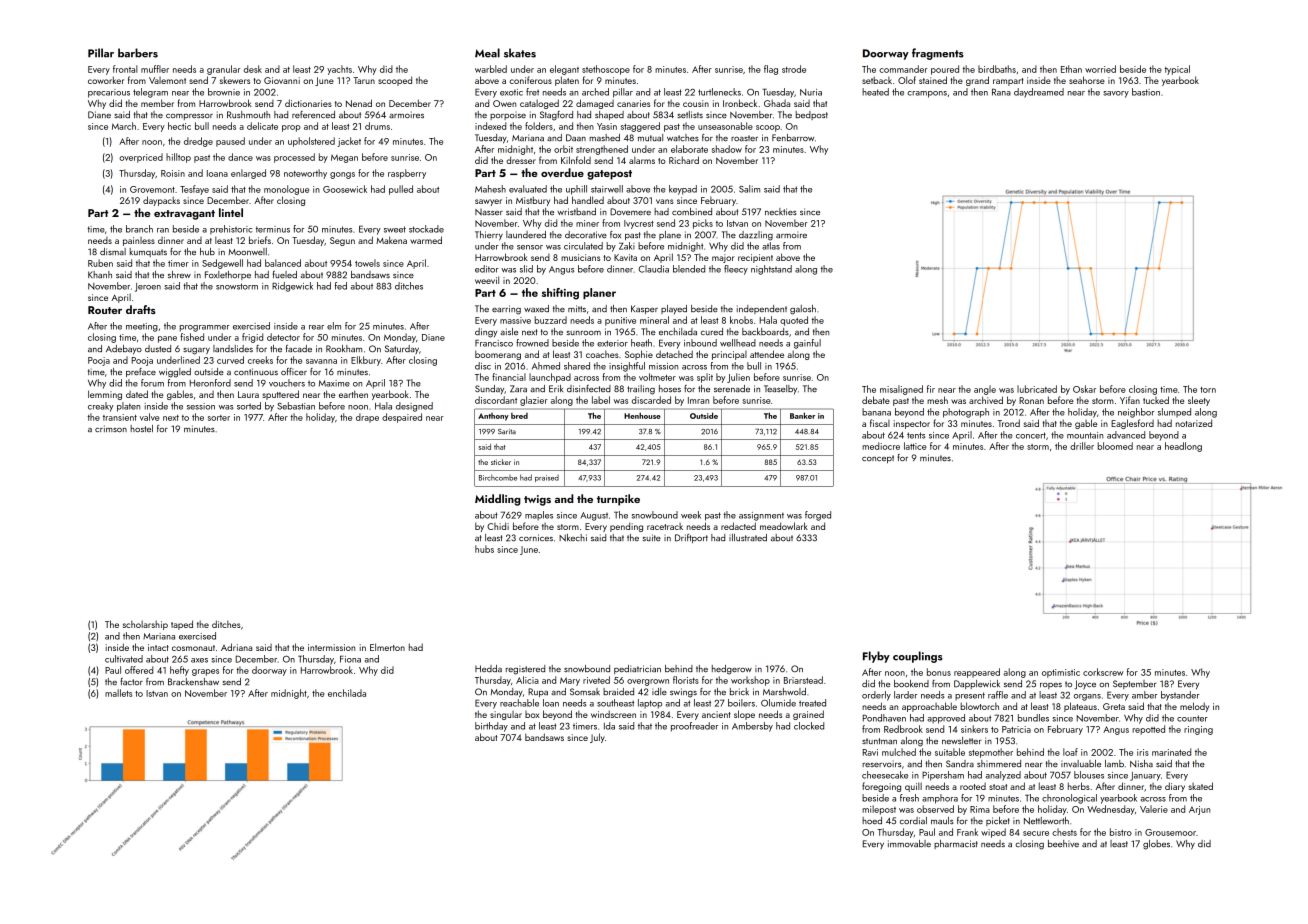 Image resolution: width=1308 pixels, height=924 pixels. Describe the element at coordinates (1183, 447) in the screenshot. I see `headlong` at that location.
